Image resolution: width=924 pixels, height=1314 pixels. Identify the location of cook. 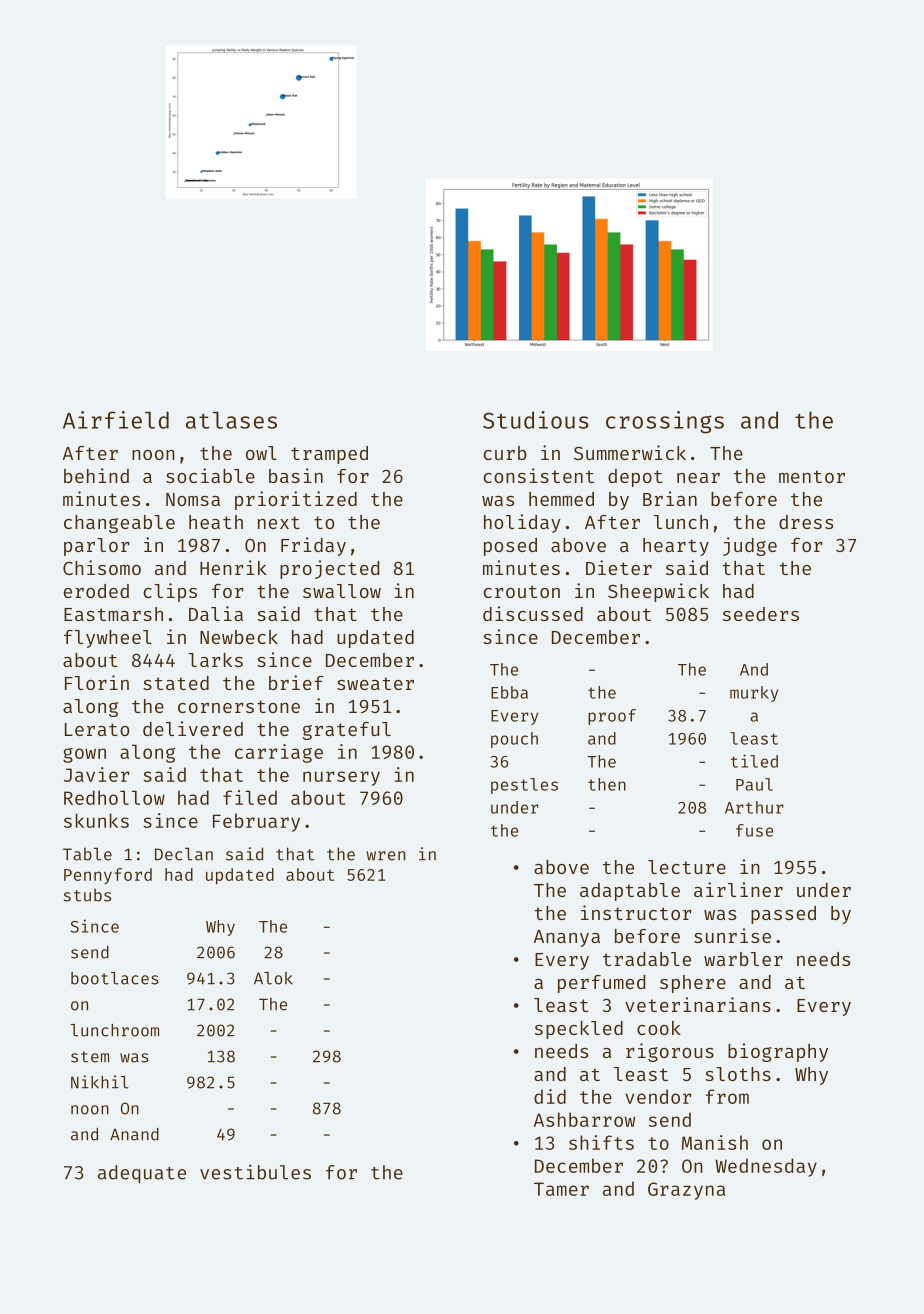
(659, 1028).
